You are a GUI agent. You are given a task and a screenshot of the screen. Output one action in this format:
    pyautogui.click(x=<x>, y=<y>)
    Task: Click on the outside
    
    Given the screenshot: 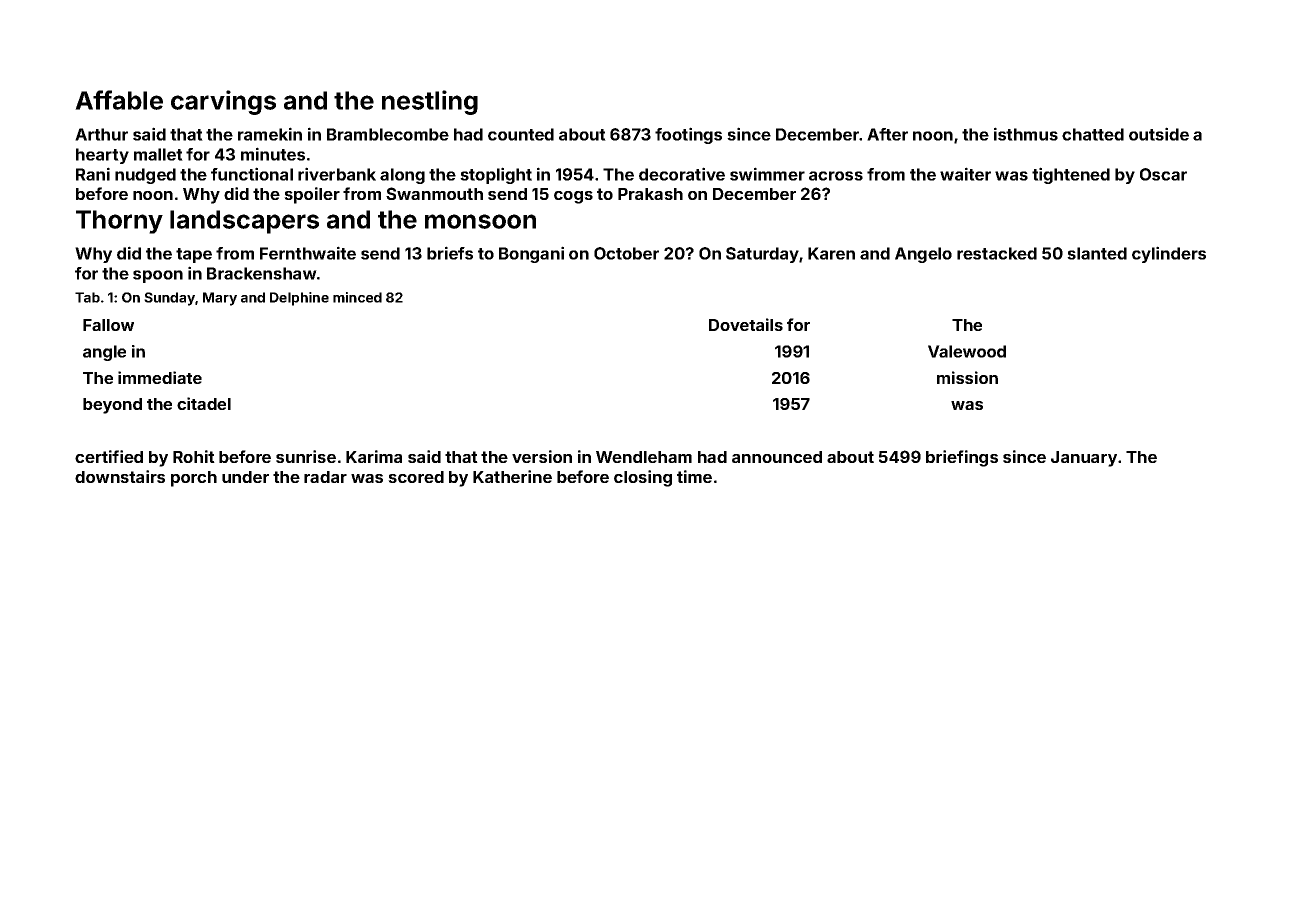 What is the action you would take?
    pyautogui.click(x=1159, y=134)
